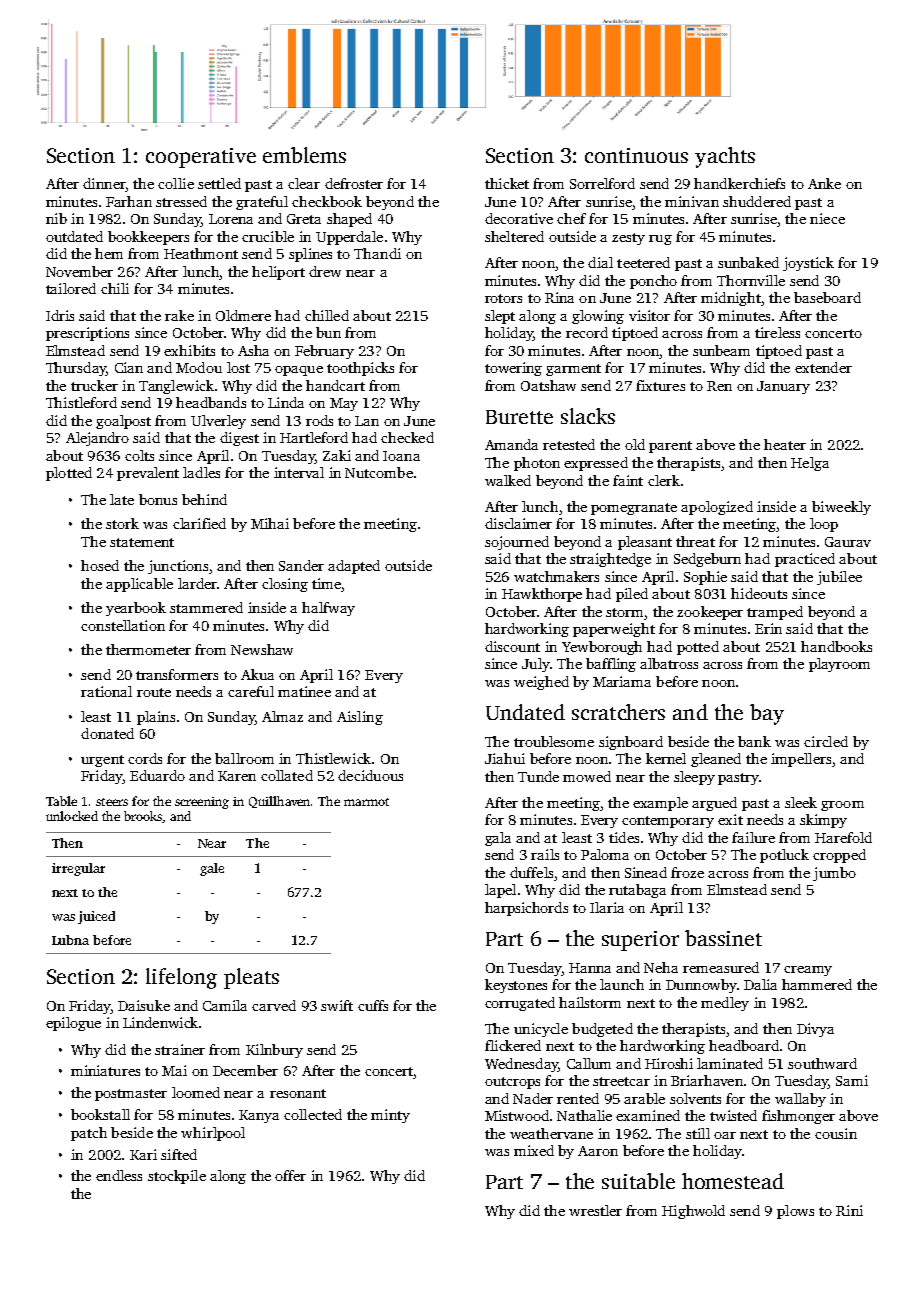 The height and width of the screenshot is (1314, 924). I want to click on prescriptions, so click(87, 334).
